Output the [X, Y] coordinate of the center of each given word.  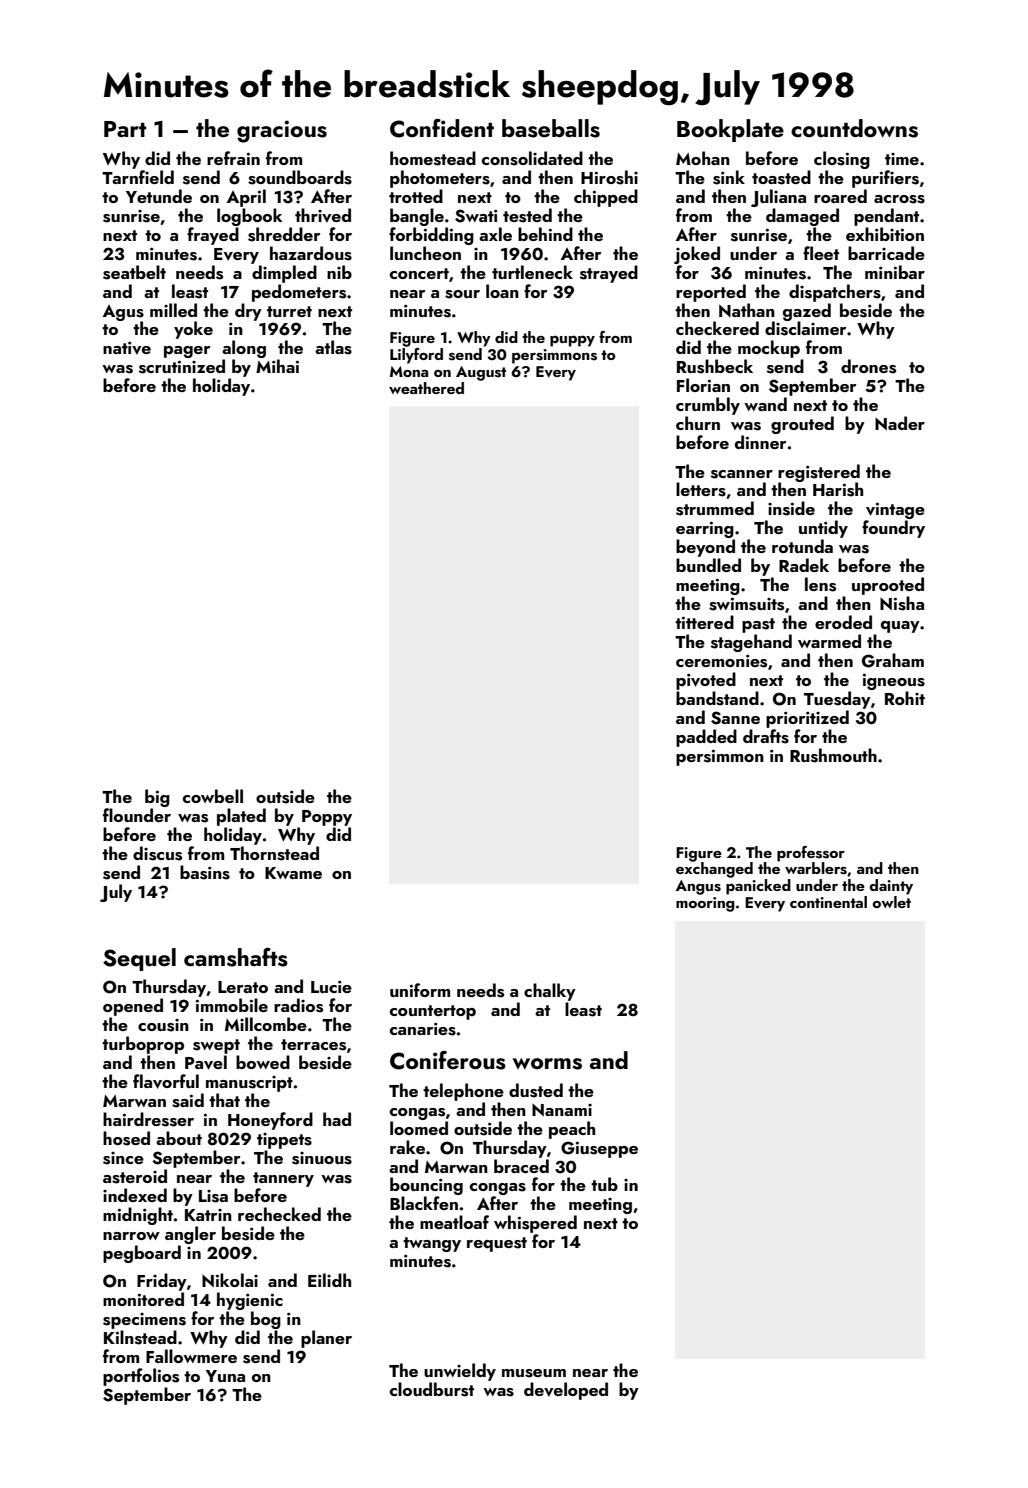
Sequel [139, 959]
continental [828, 902]
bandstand [717, 698]
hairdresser [148, 1119]
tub [604, 1184]
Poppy [327, 818]
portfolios [141, 1377]
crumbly [708, 406]
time [902, 159]
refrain [233, 158]
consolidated [532, 158]
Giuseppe [599, 1149]
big [157, 798]
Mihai [277, 366]
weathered [426, 388]
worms [547, 1064]
